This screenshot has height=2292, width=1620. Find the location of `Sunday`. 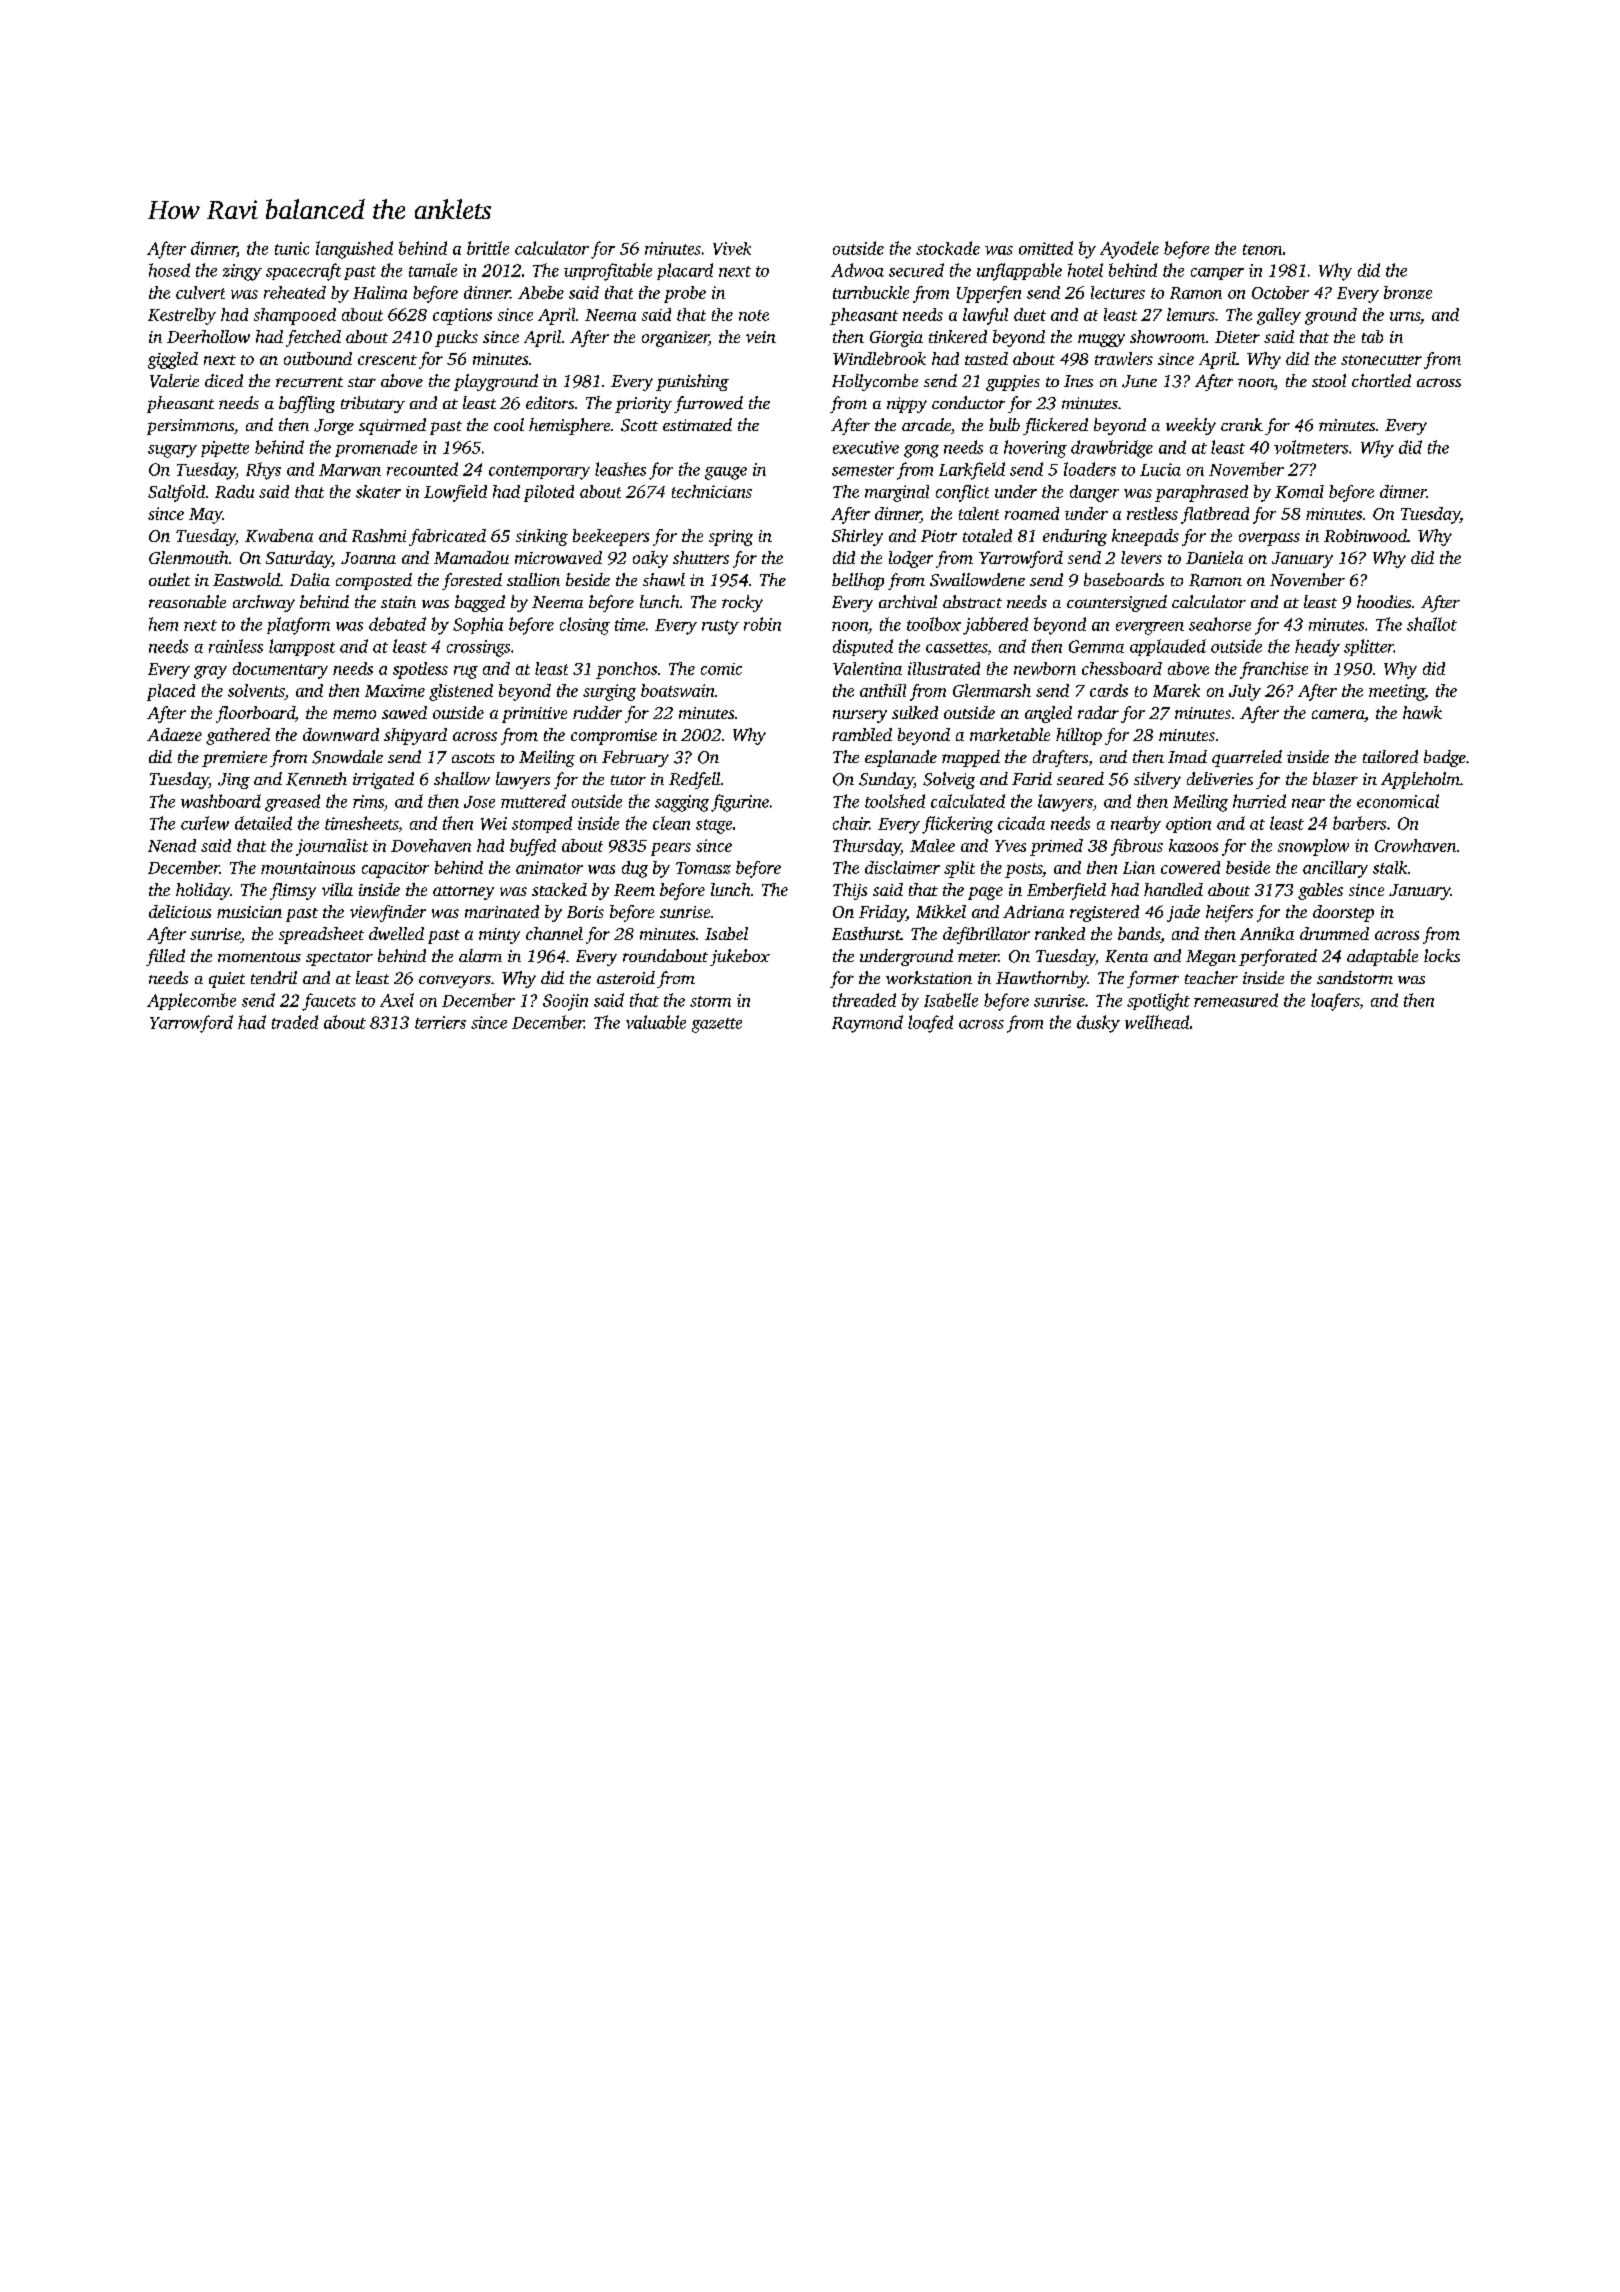

Sunday is located at coordinates (886, 780).
